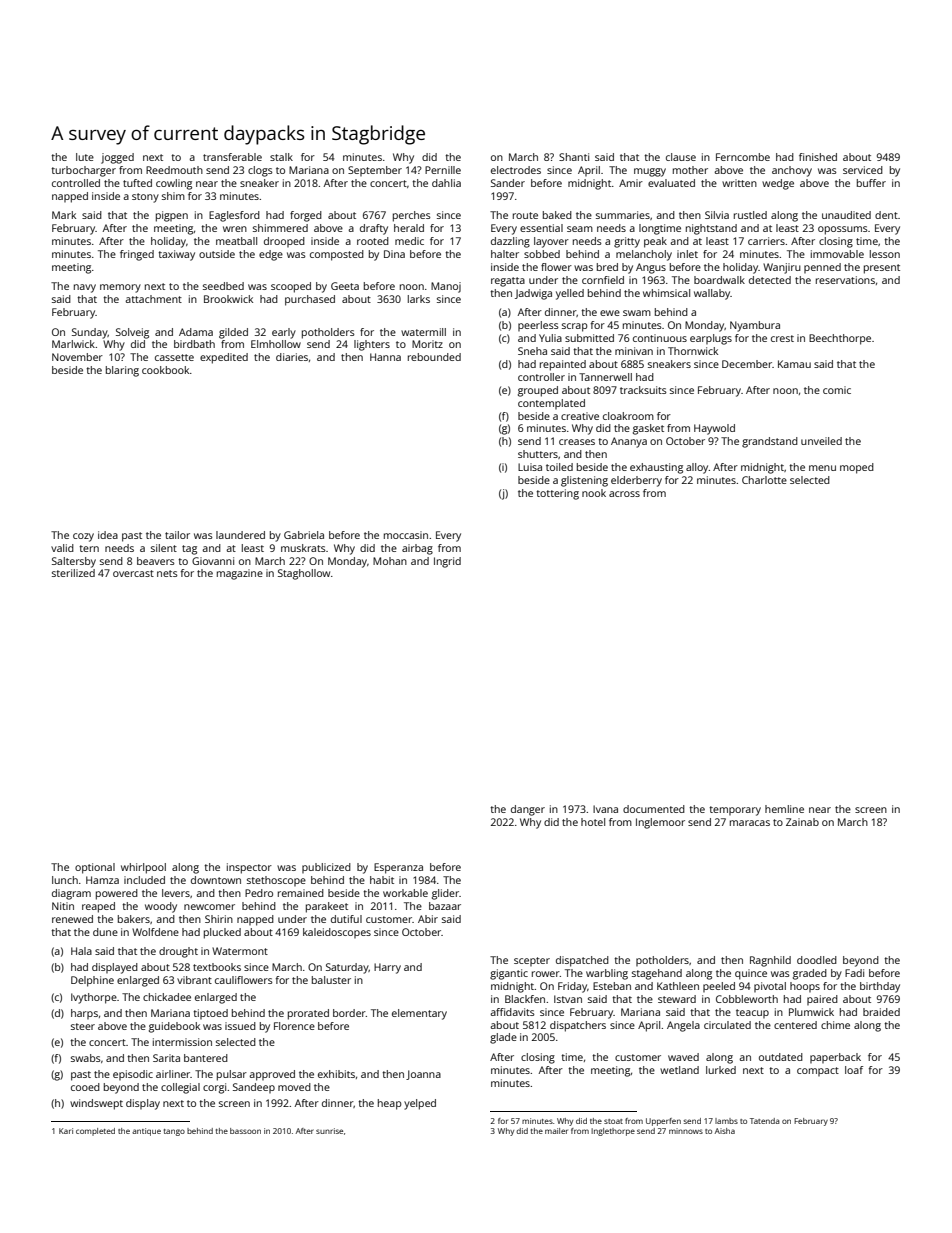  I want to click on hemline, so click(784, 809).
